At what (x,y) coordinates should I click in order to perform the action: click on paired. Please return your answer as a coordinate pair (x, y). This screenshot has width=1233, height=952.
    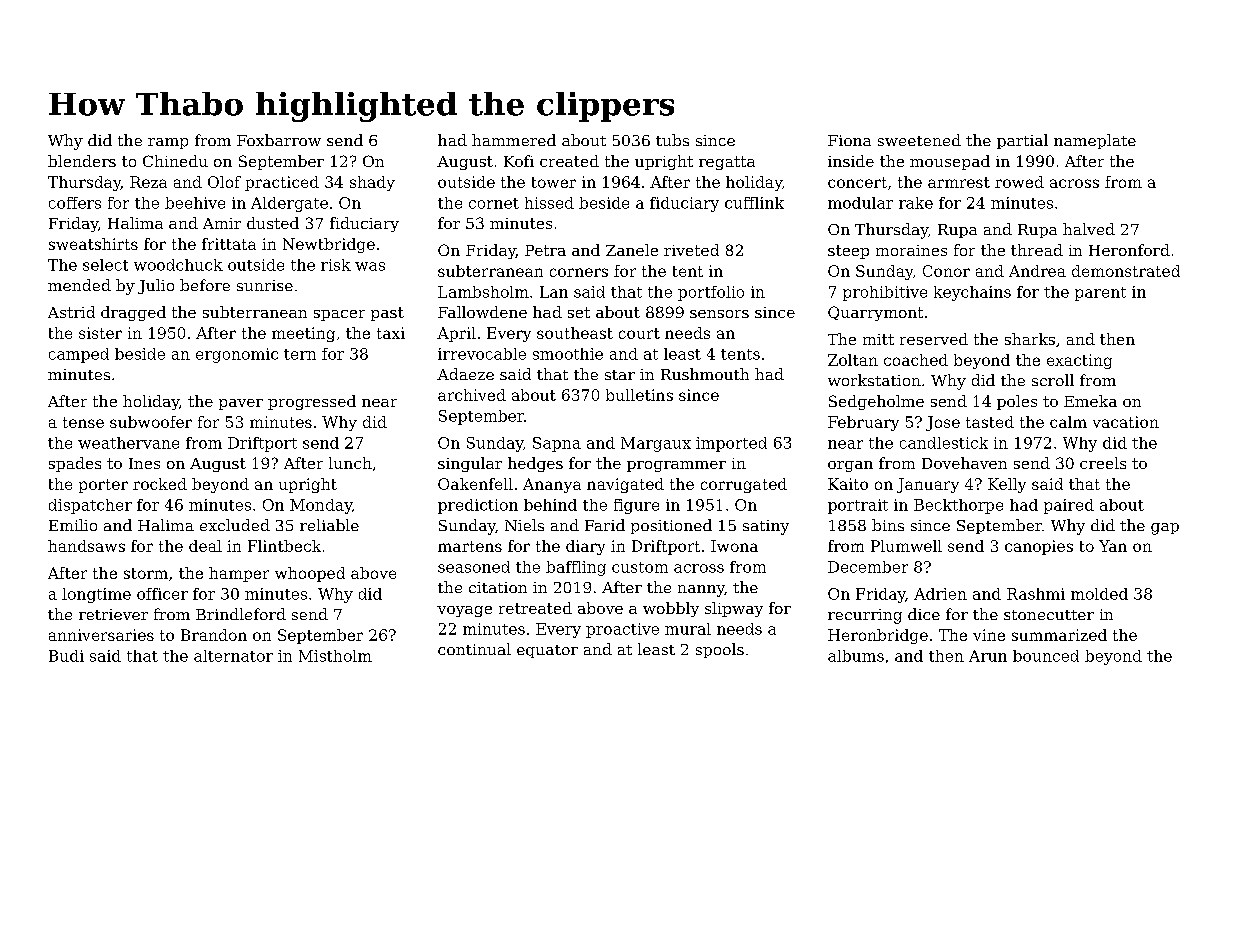
    Looking at the image, I should click on (1069, 506).
